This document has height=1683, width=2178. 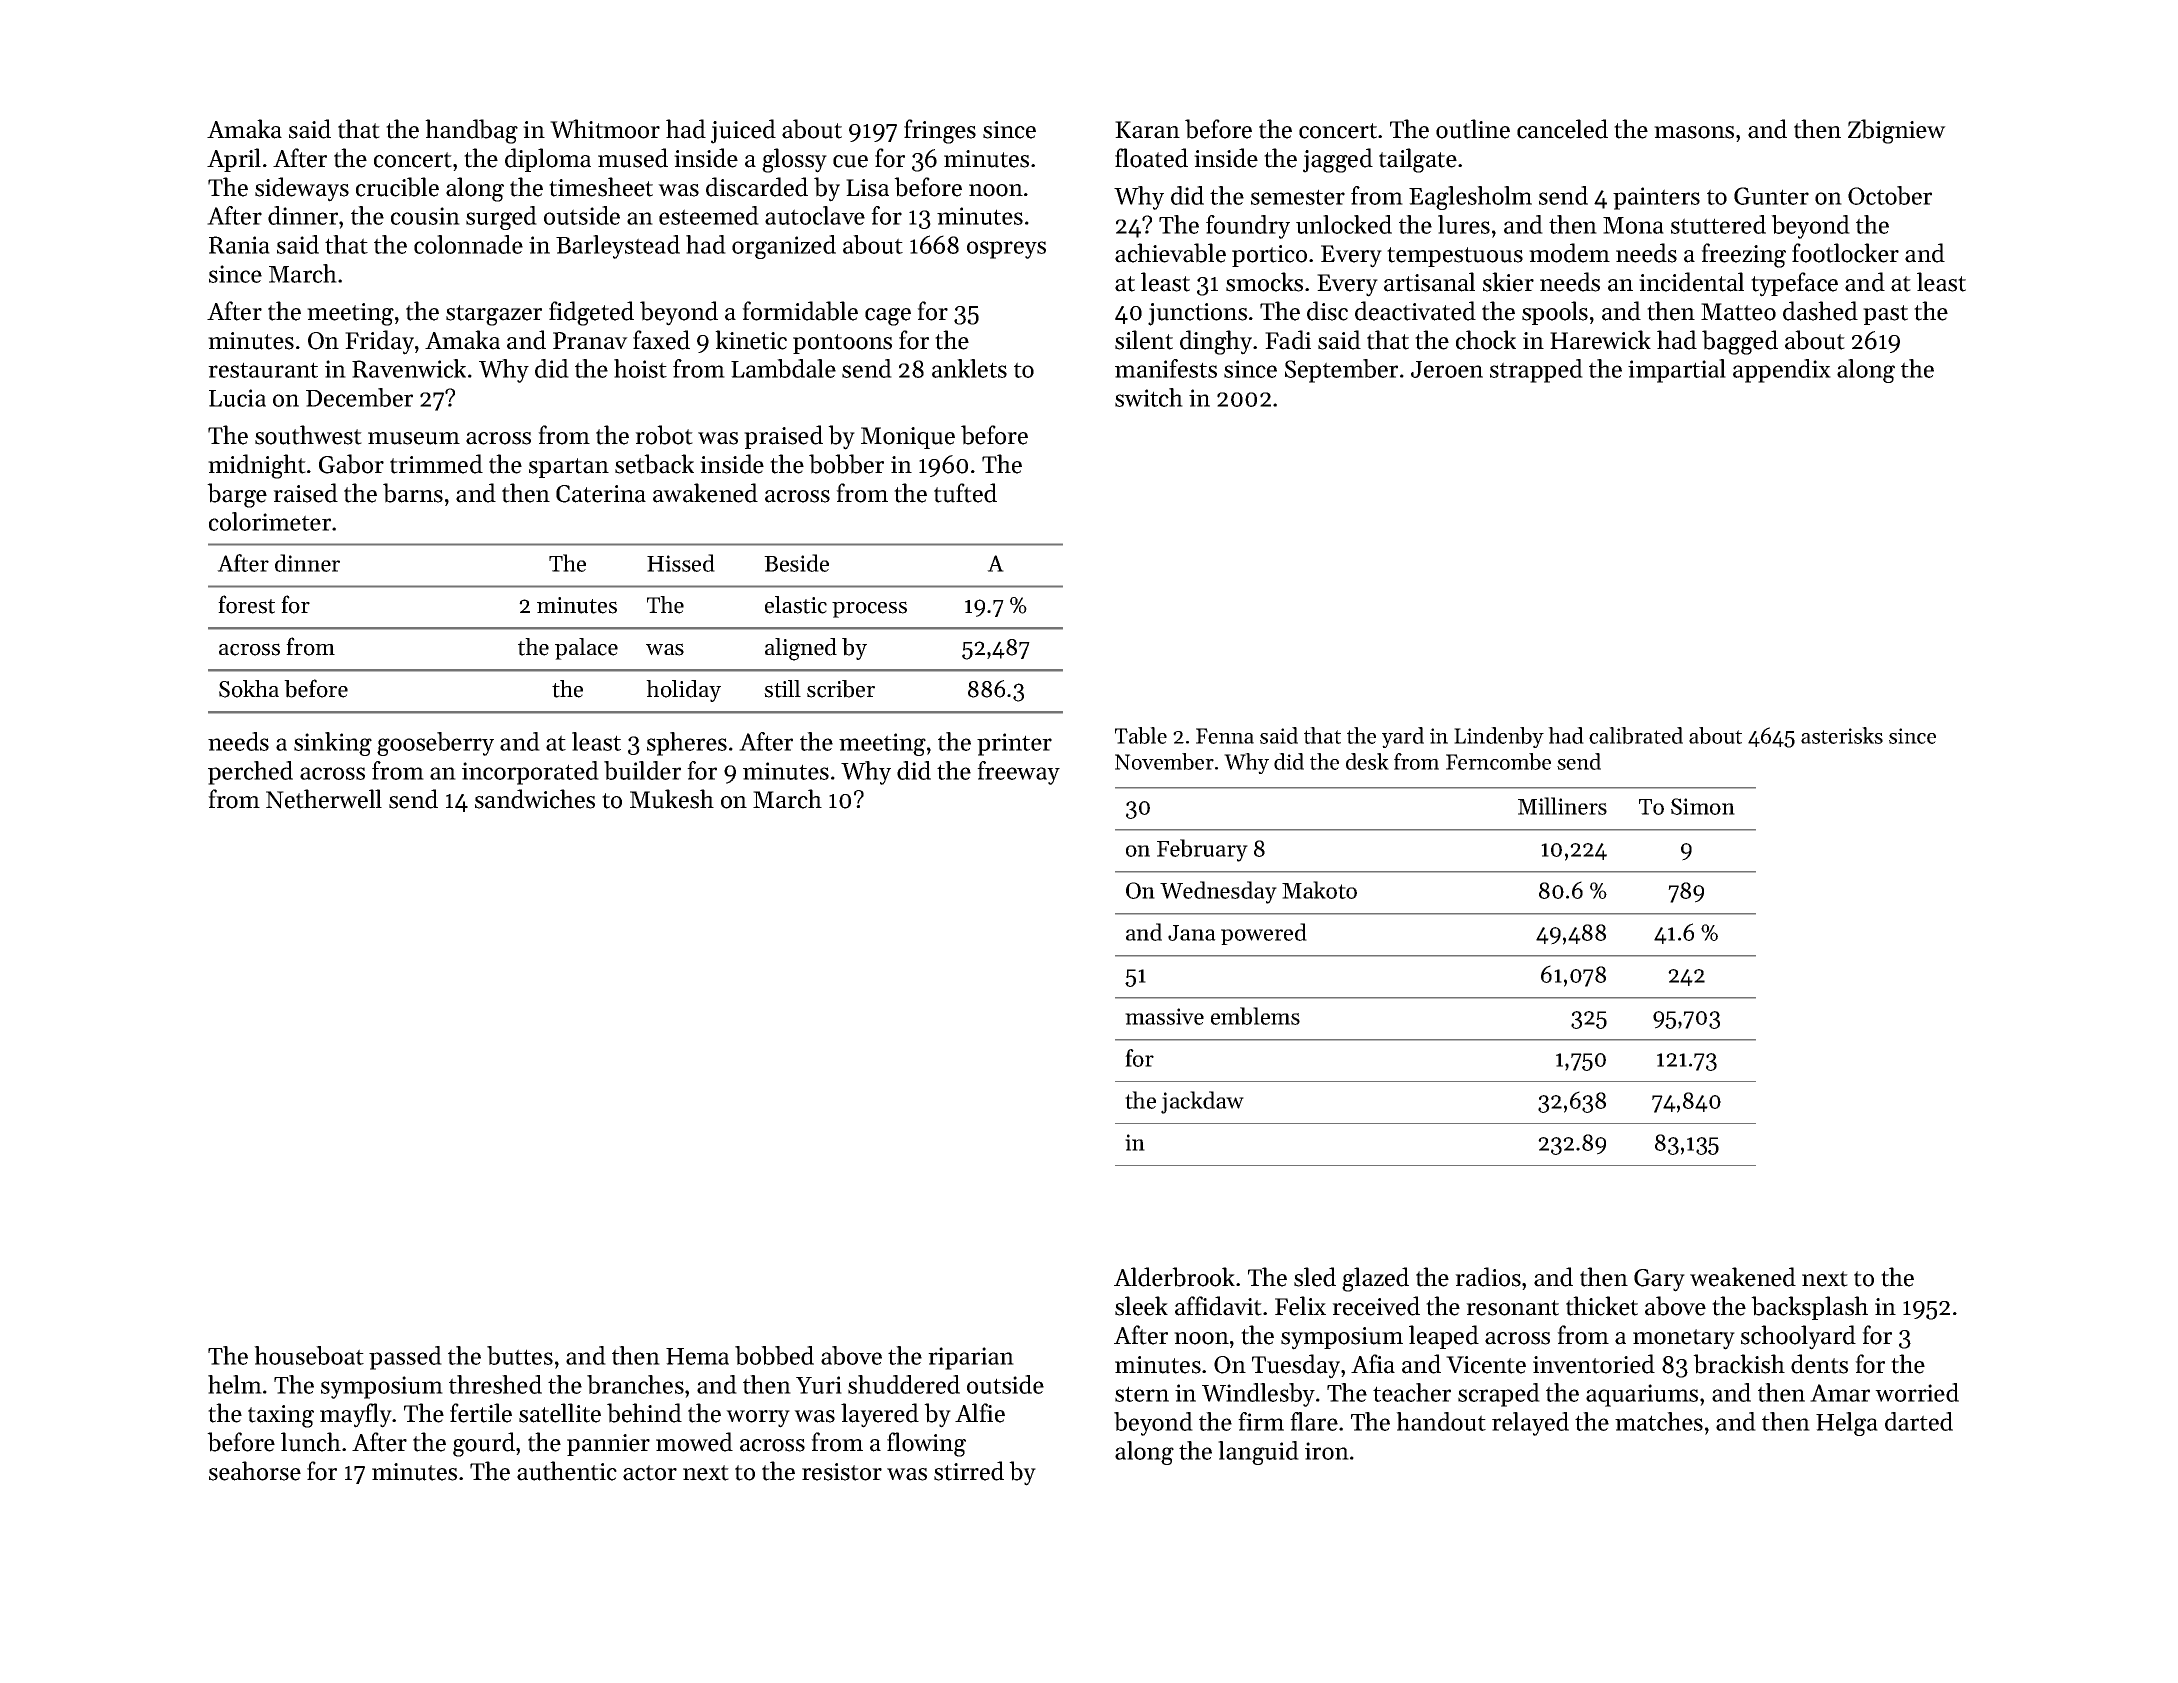 I want to click on forest, so click(x=246, y=604).
